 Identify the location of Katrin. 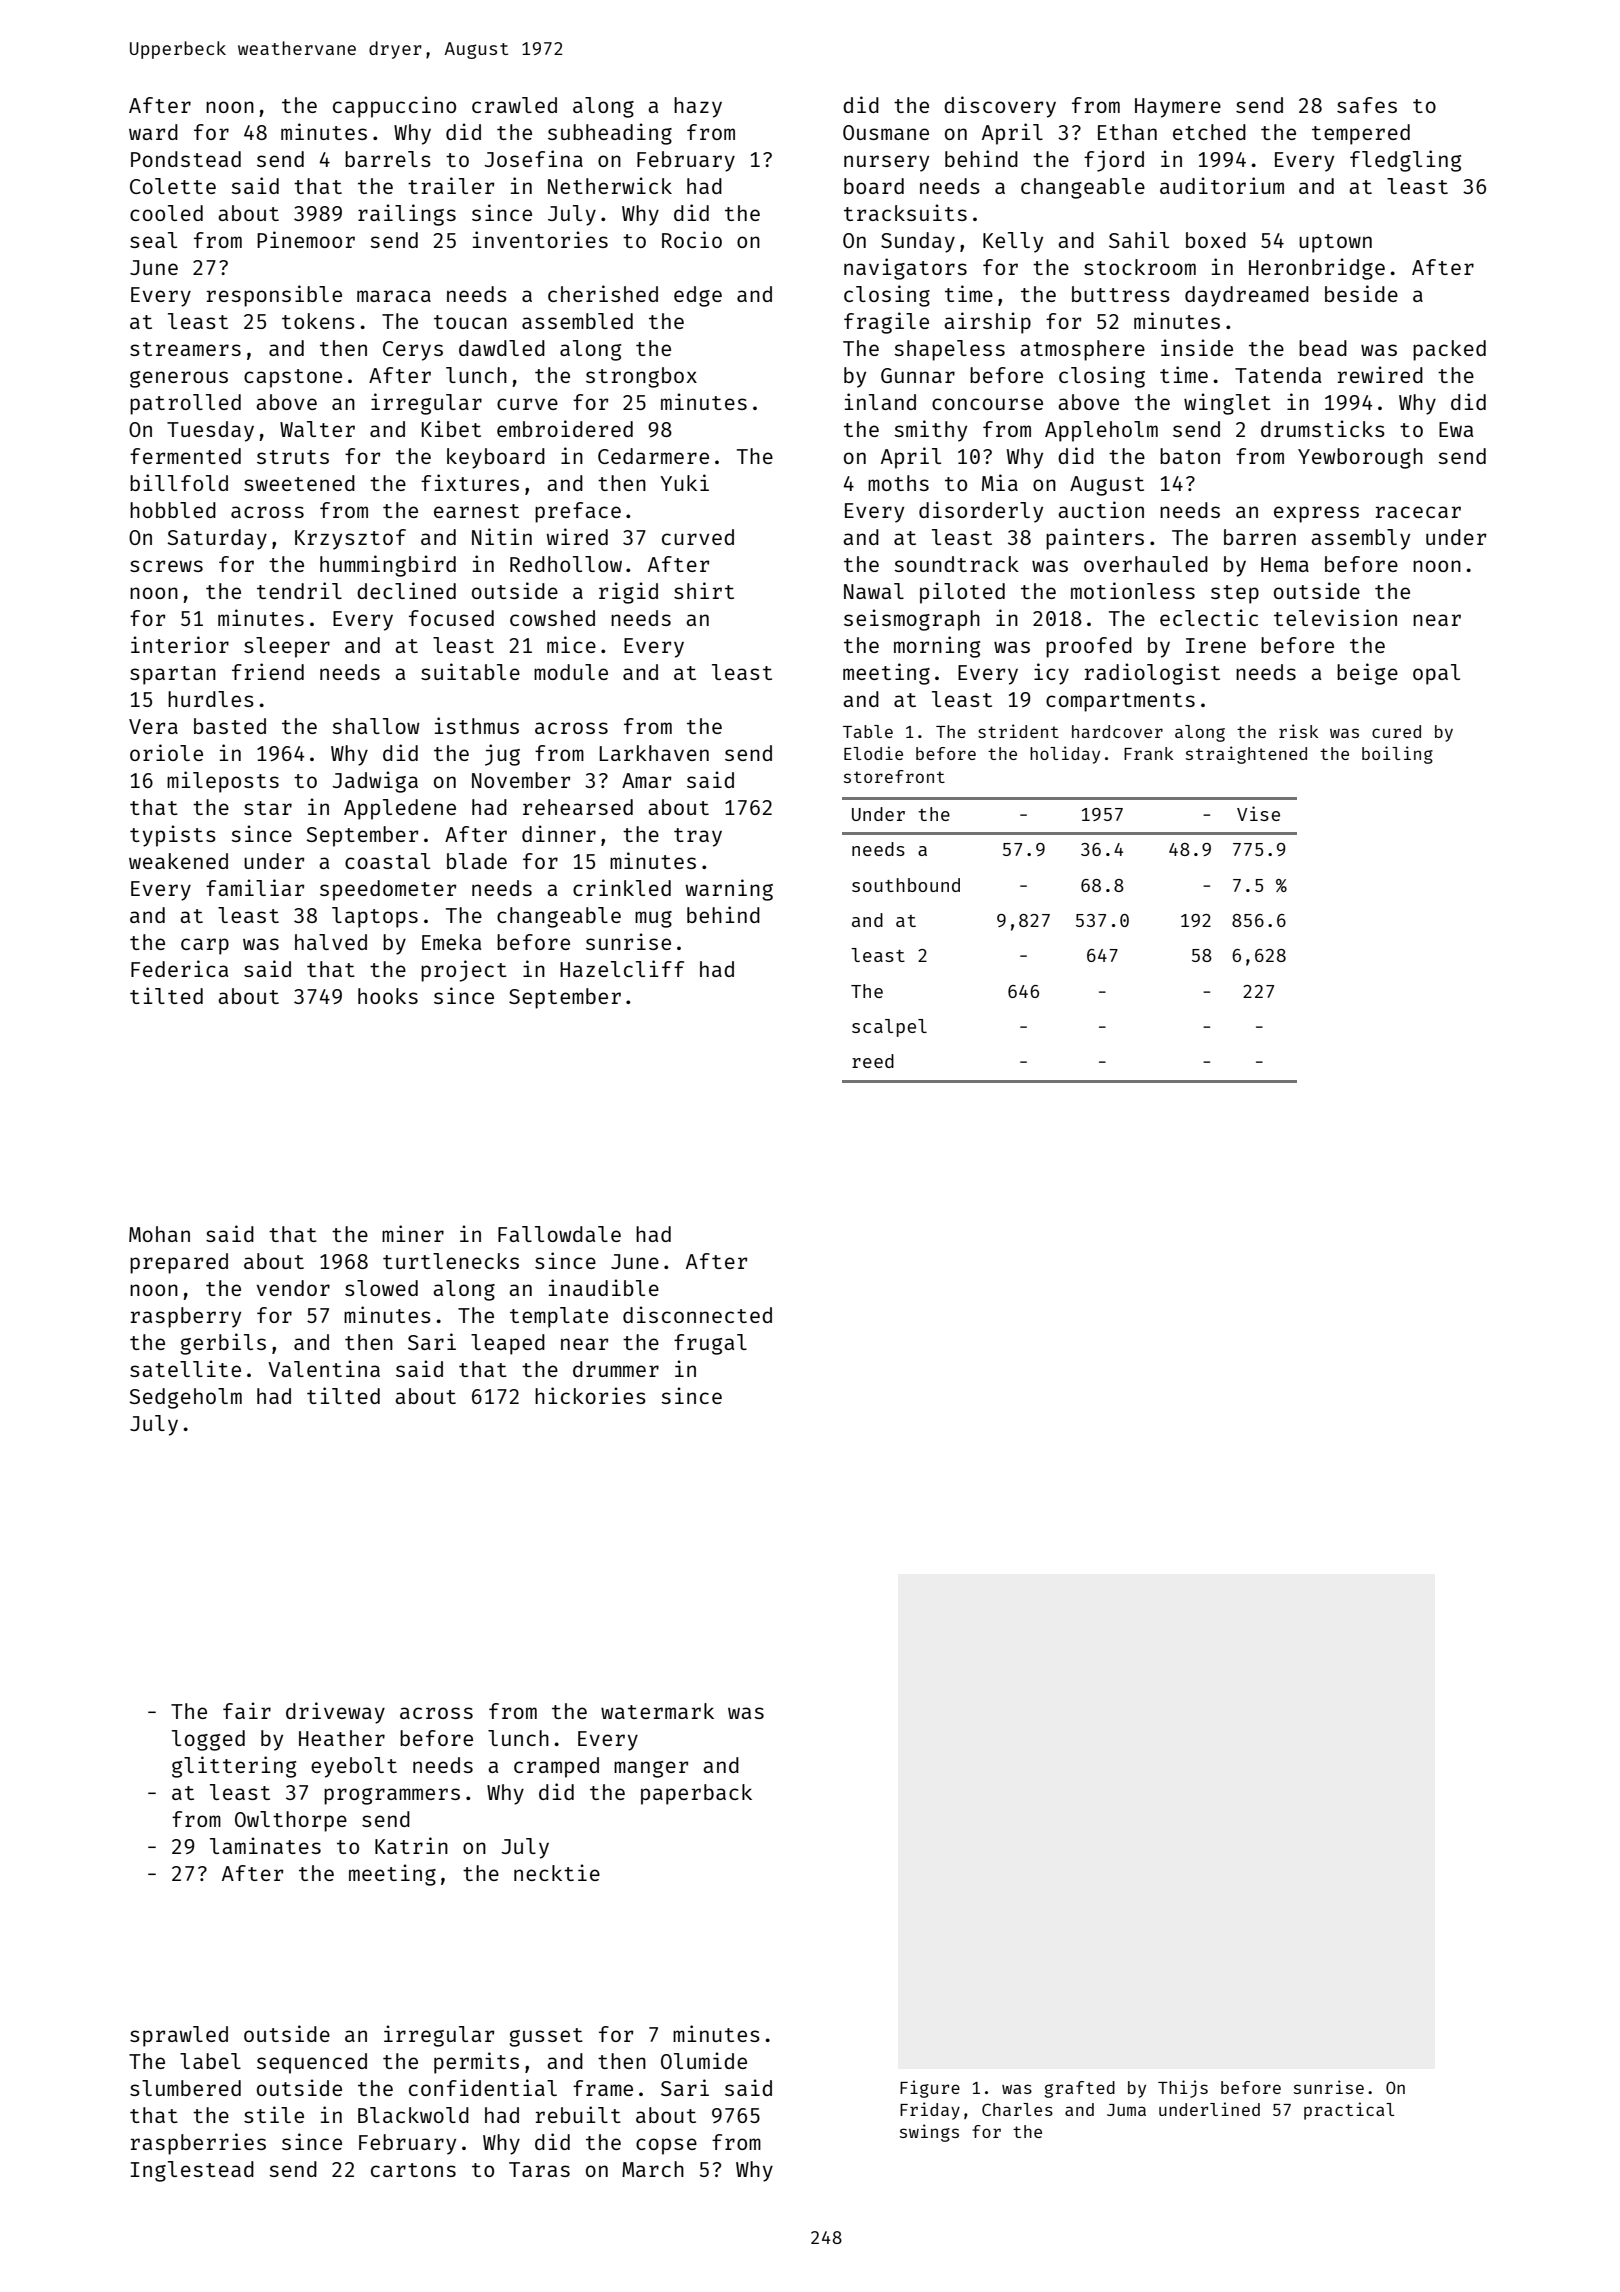
(411, 1845).
